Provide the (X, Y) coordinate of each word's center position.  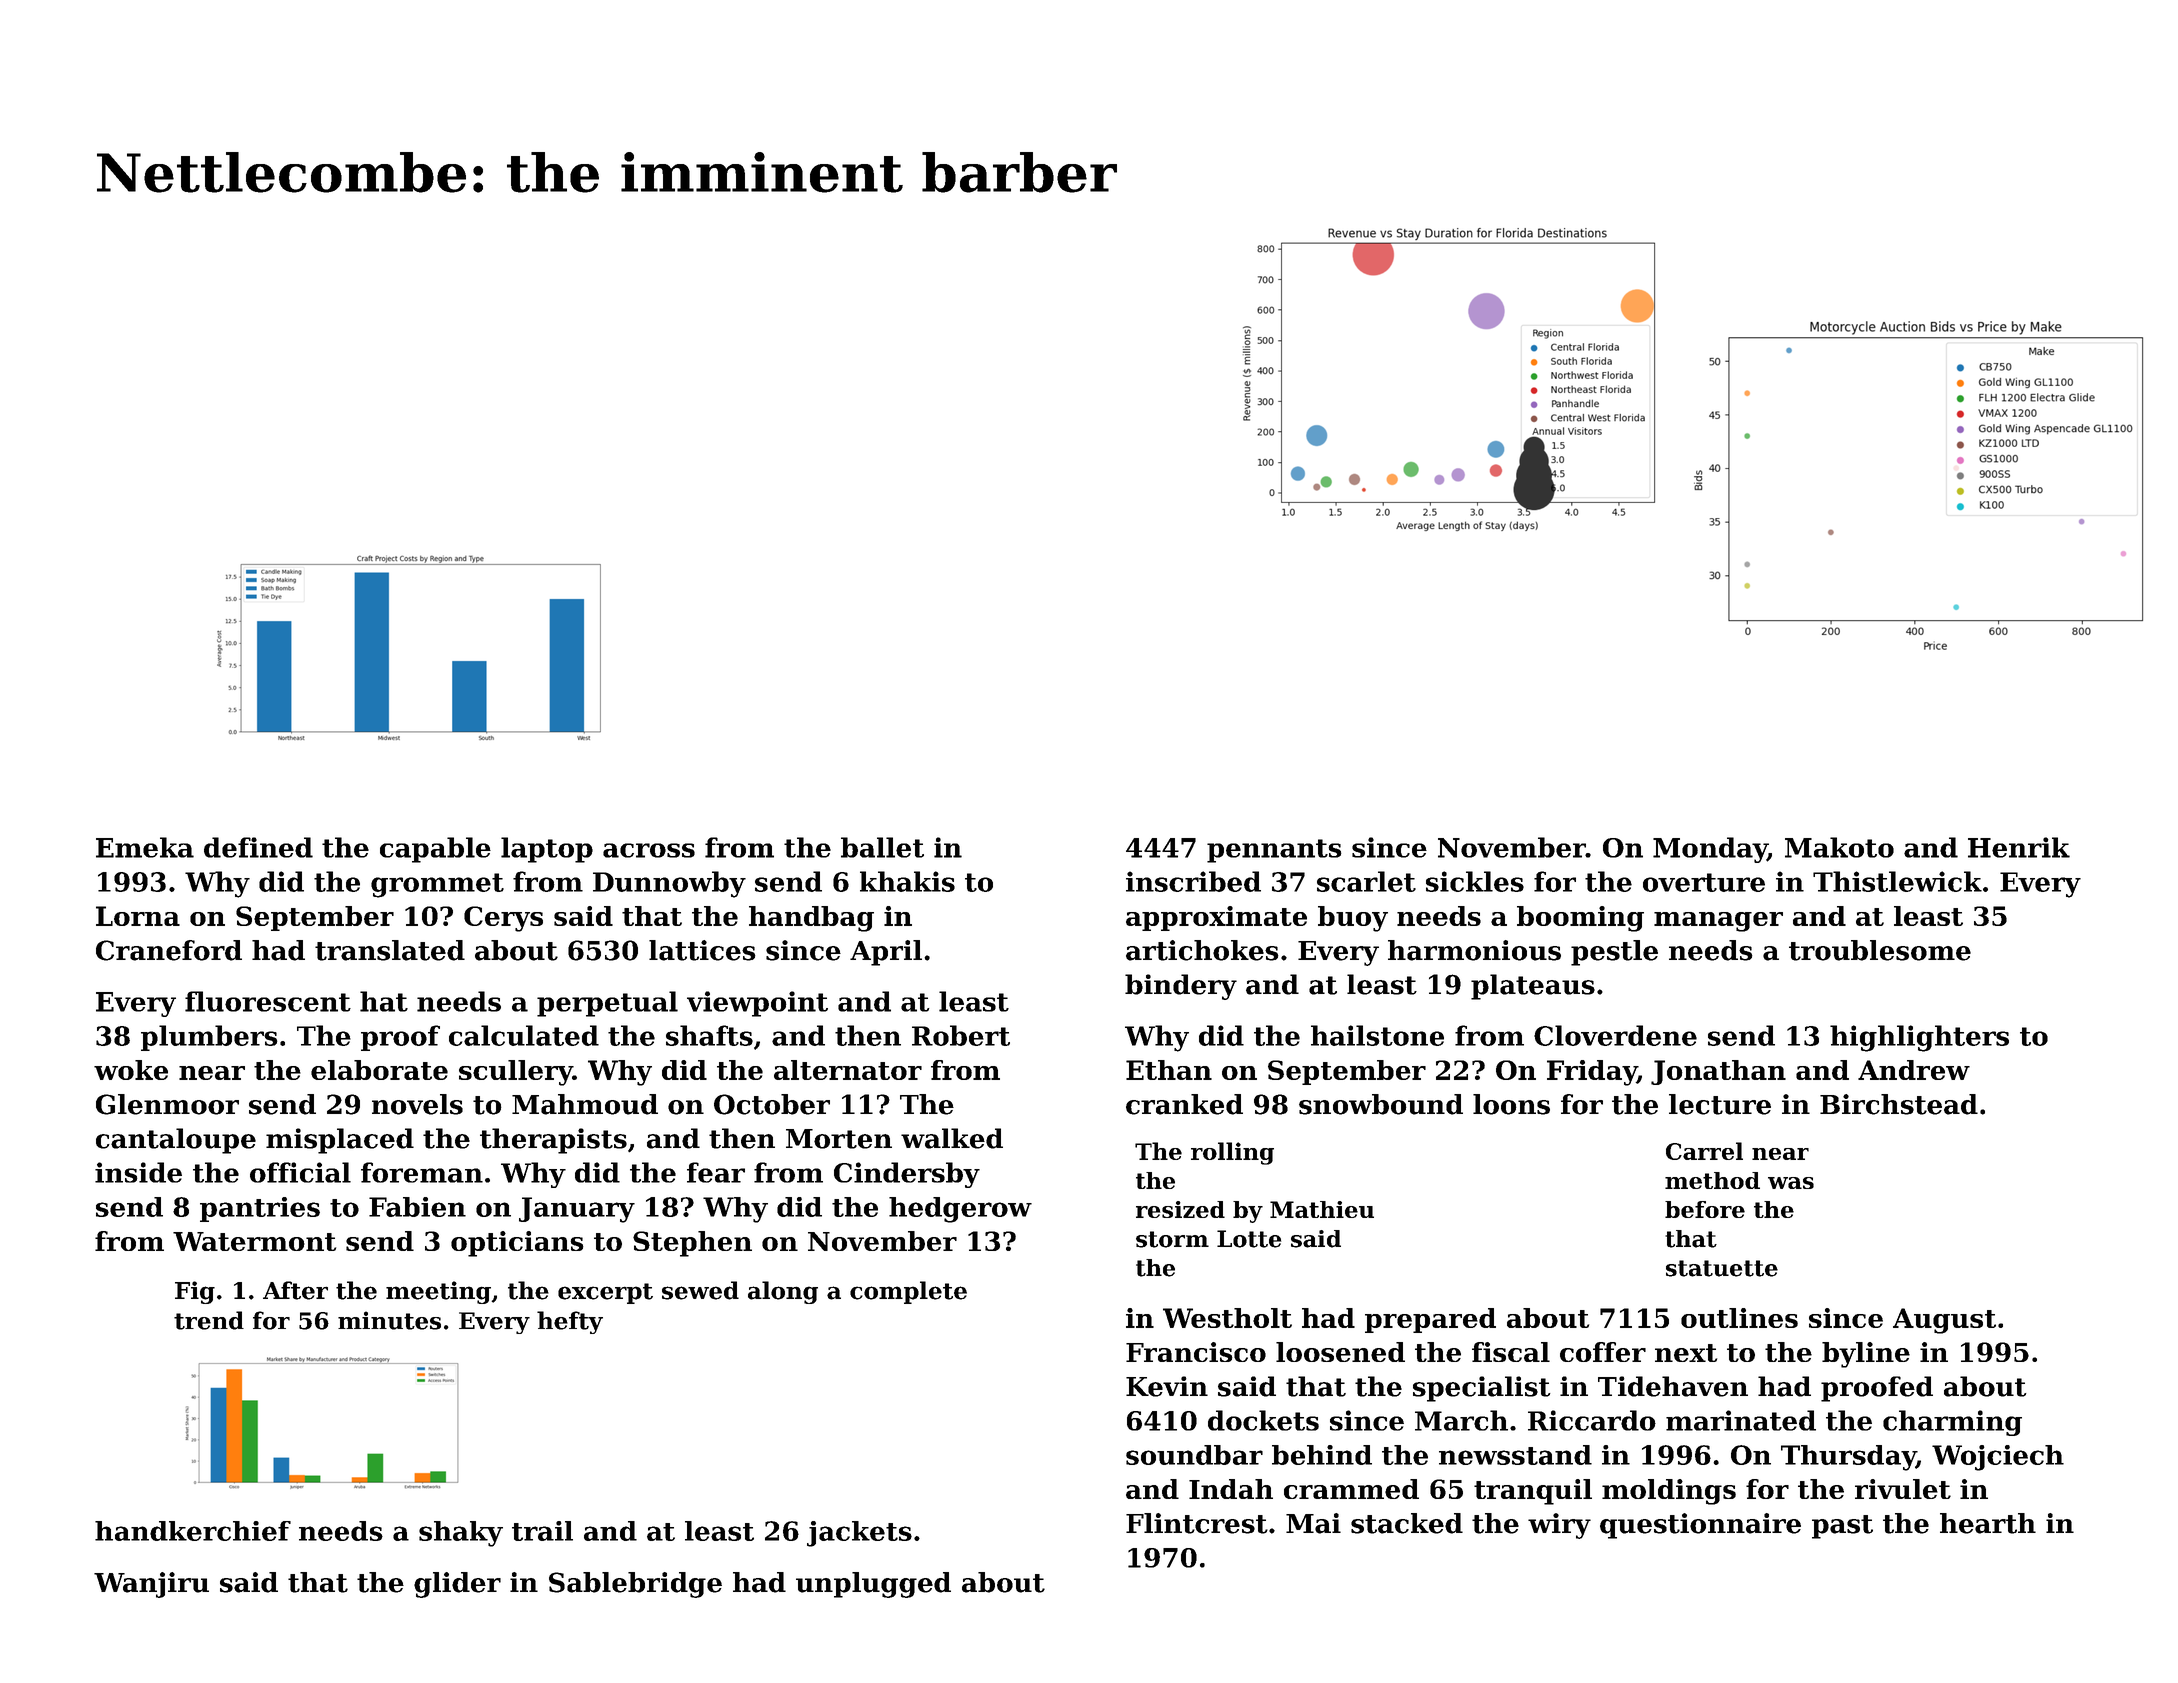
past (1842, 1527)
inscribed (1193, 881)
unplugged (873, 1585)
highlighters (1919, 1038)
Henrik (2019, 847)
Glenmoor (167, 1104)
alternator (848, 1070)
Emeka (145, 847)
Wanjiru (151, 1585)
